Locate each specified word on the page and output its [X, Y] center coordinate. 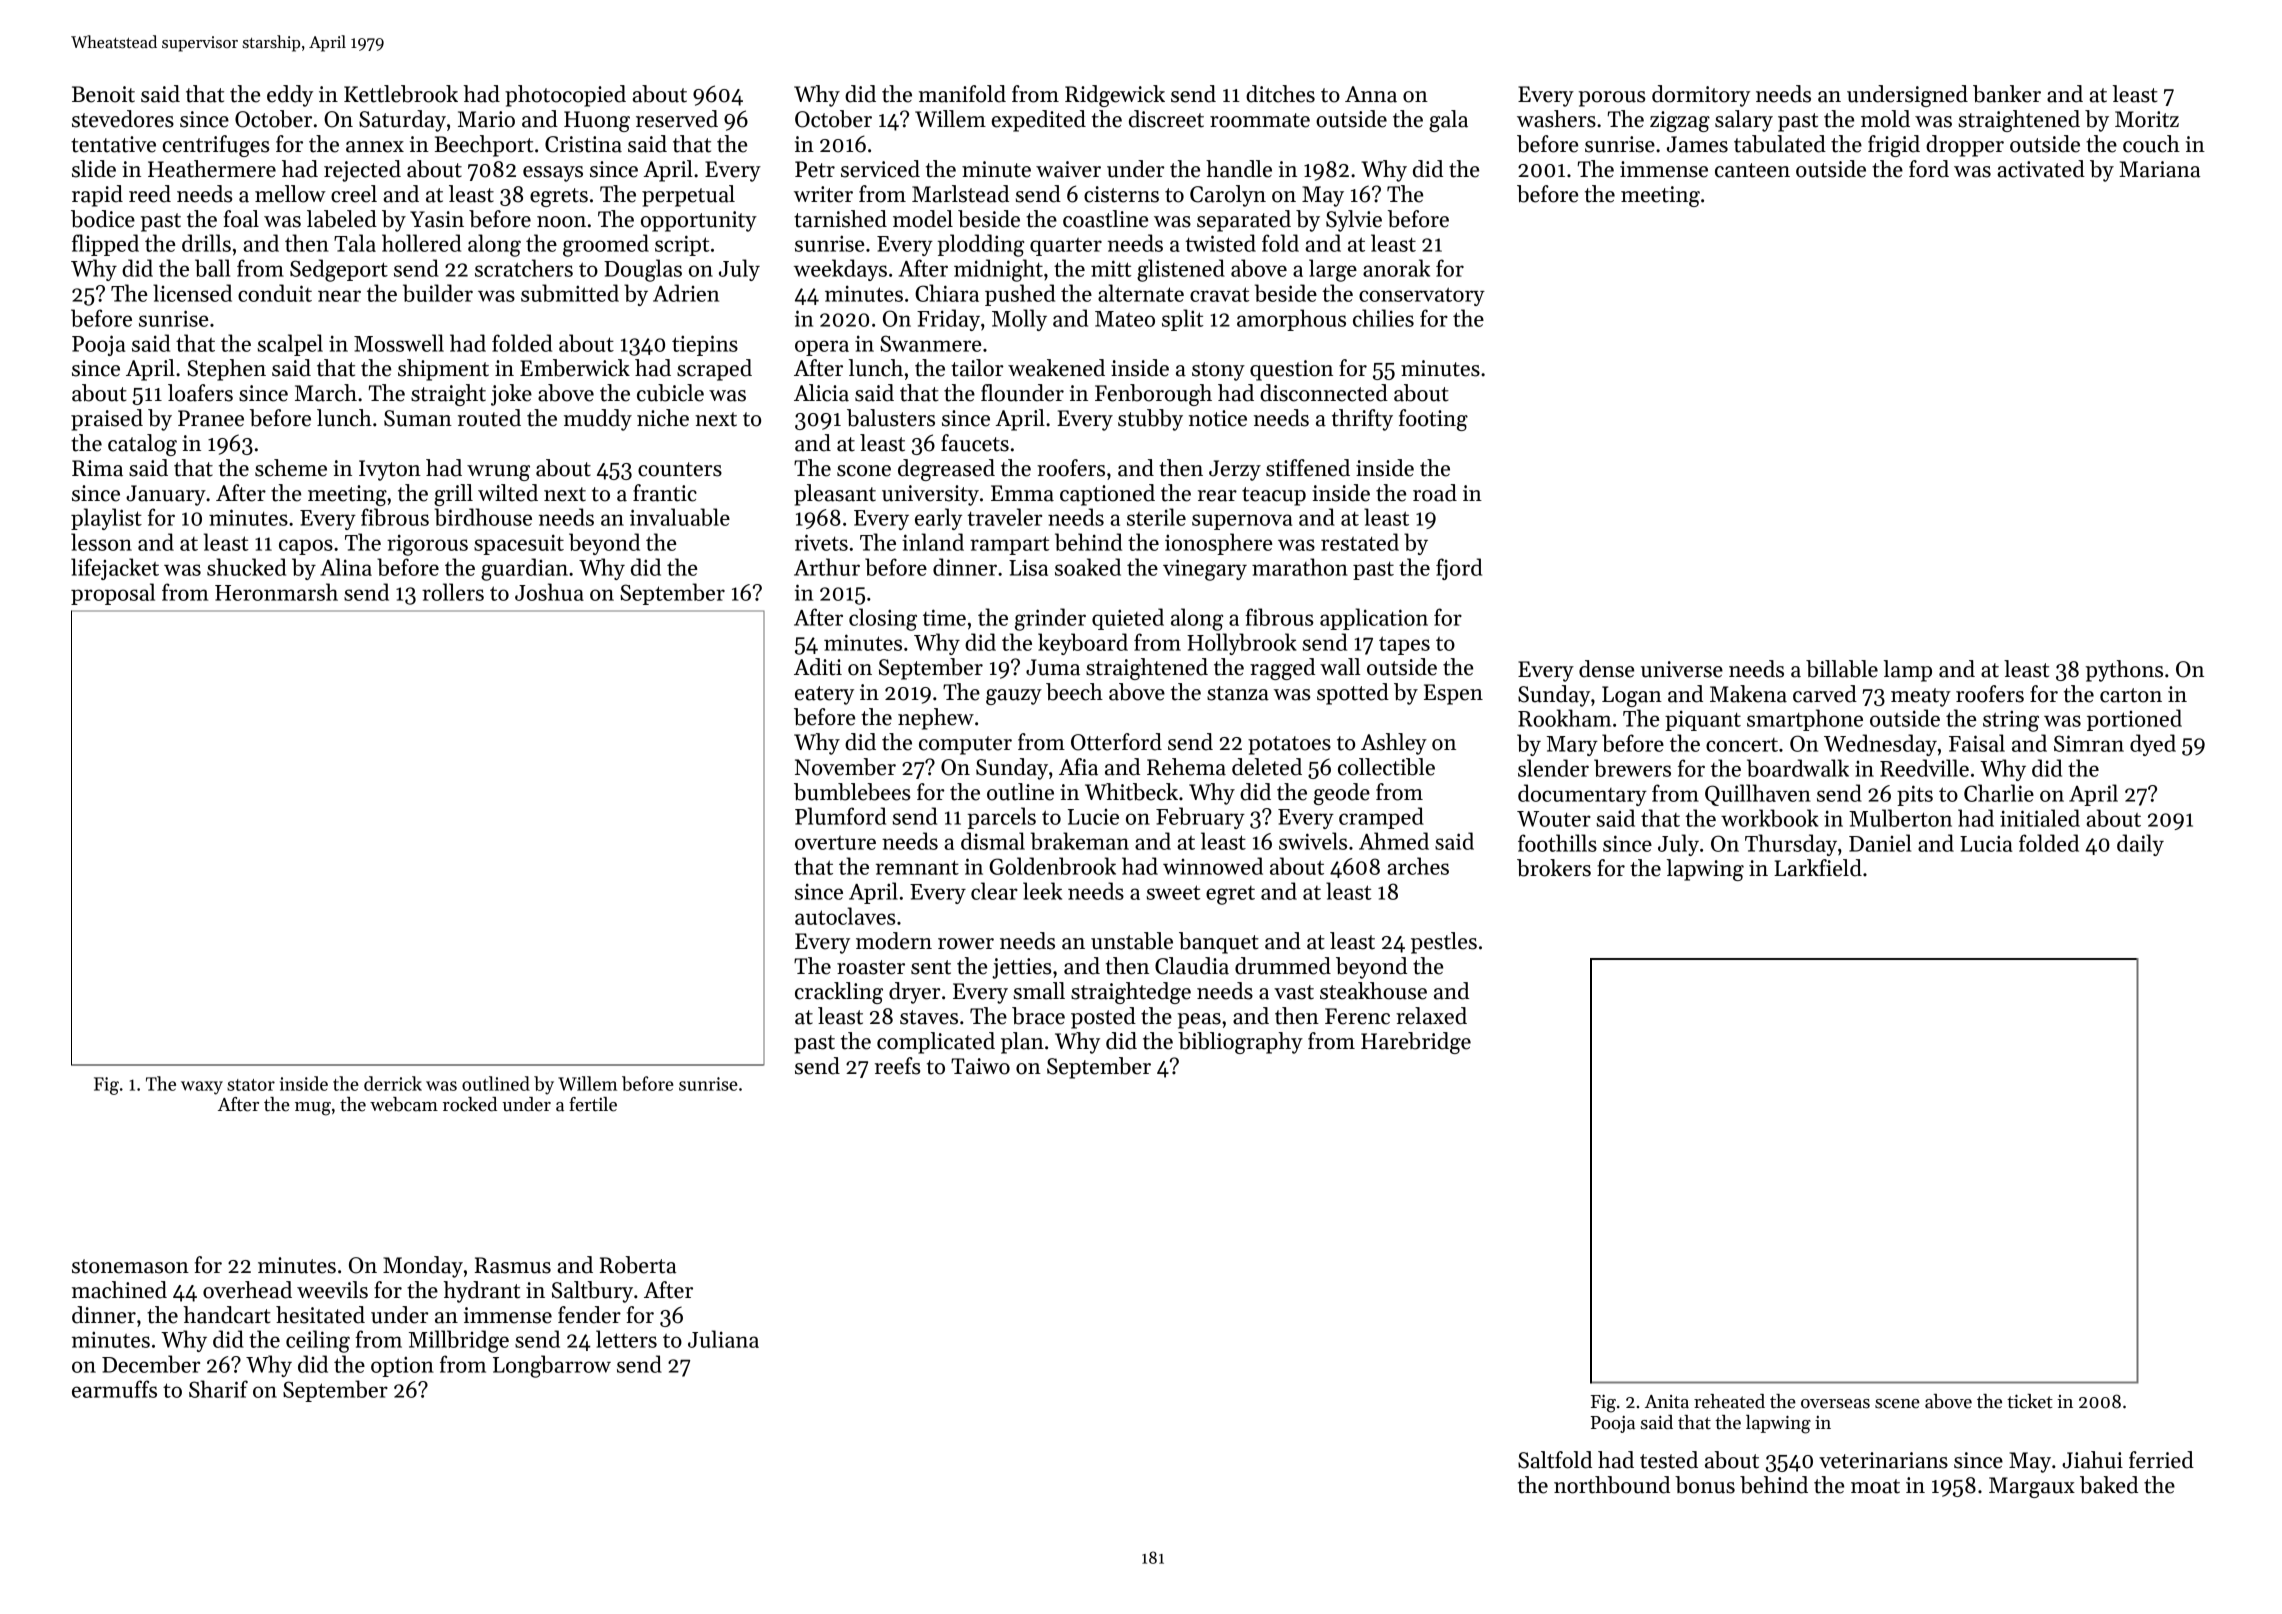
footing [1433, 420]
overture [835, 843]
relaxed [1431, 1016]
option [402, 1366]
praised [107, 420]
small [1039, 991]
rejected [362, 171]
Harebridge [1416, 1043]
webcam [404, 1104]
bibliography [1240, 1043]
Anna [1371, 94]
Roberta [638, 1265]
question [1291, 370]
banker [2007, 94]
